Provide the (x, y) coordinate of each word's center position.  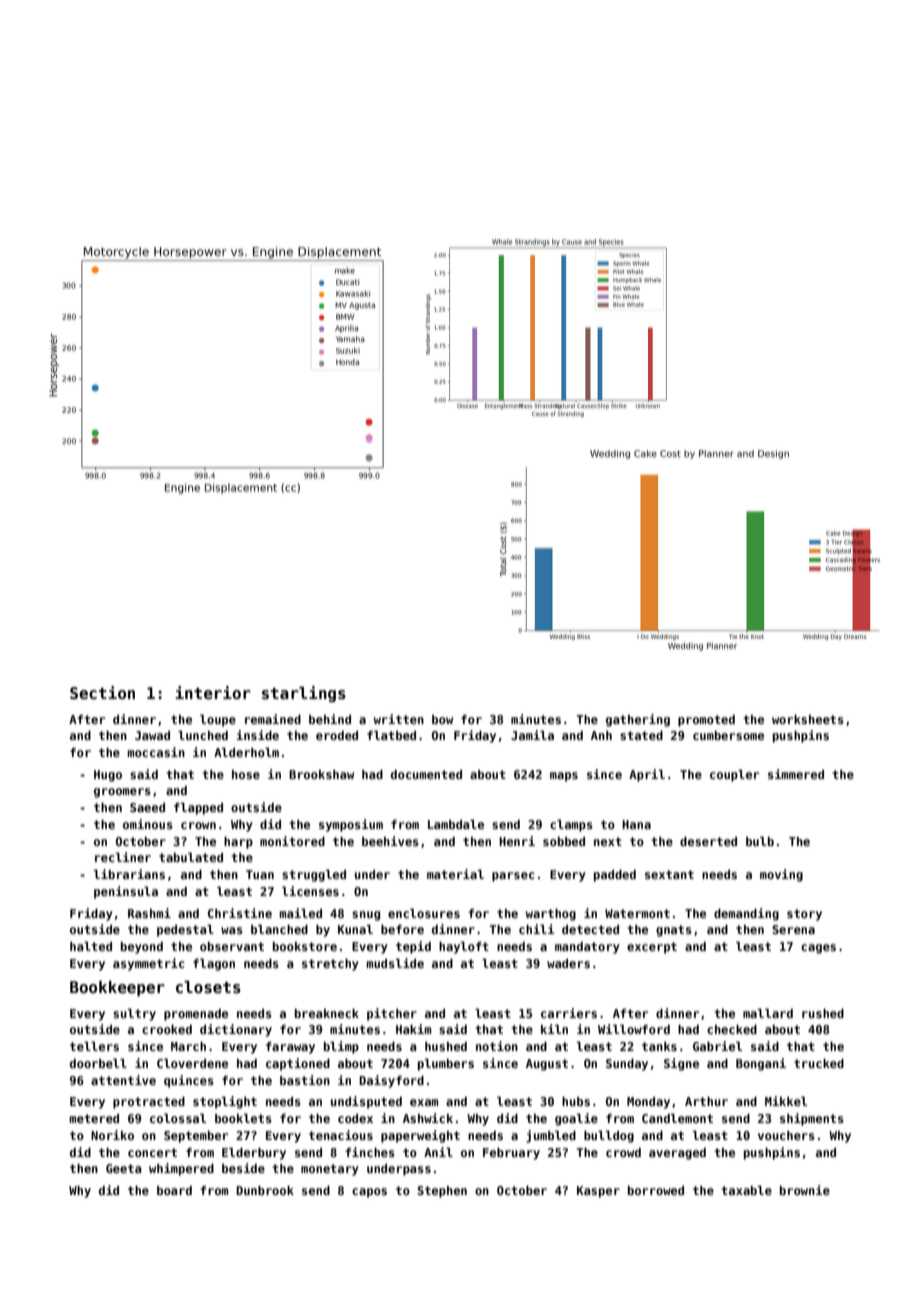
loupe (218, 720)
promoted (706, 721)
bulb (760, 841)
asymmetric (149, 964)
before (402, 929)
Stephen (442, 1192)
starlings (304, 694)
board (174, 1190)
